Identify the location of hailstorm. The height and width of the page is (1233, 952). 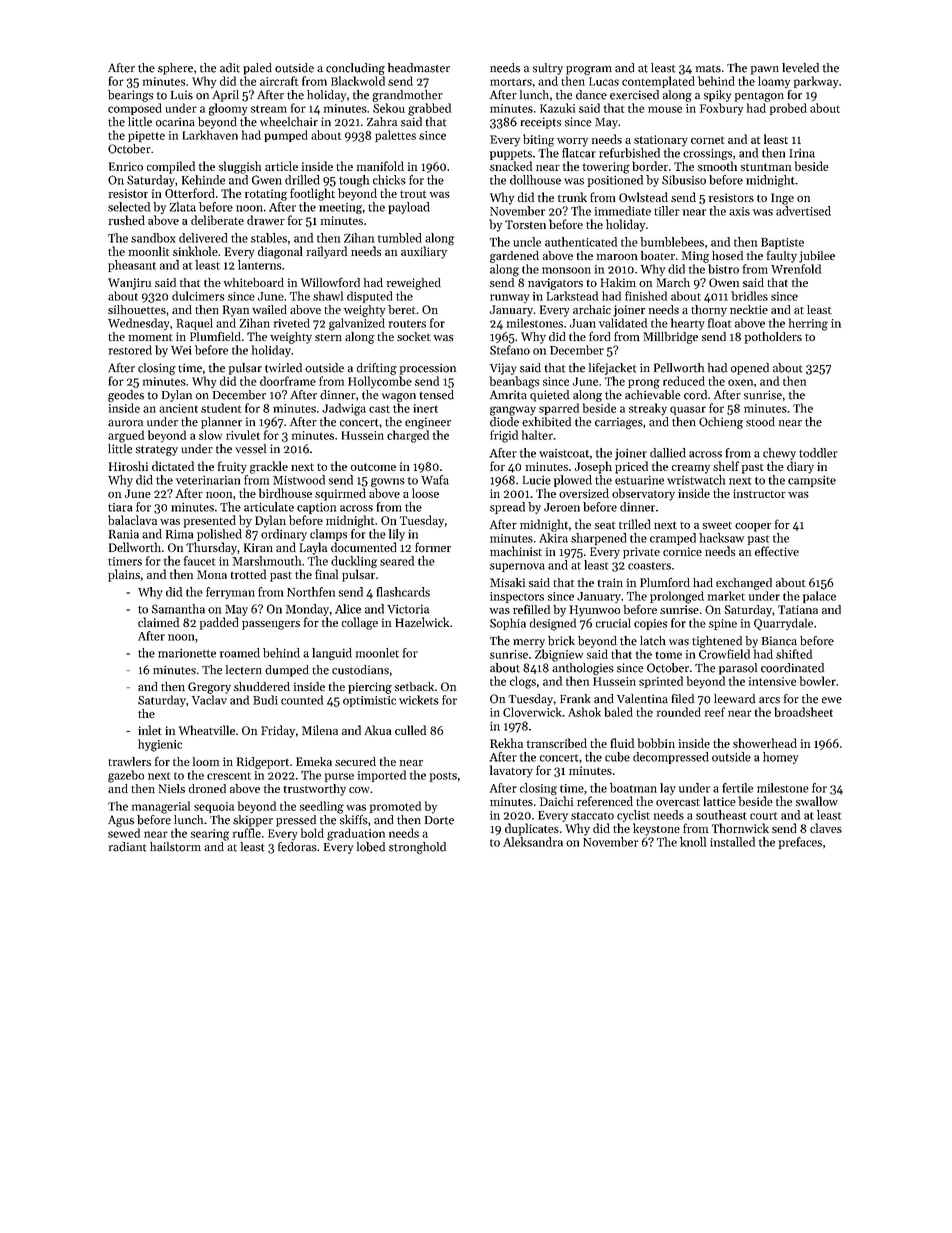
(175, 847).
